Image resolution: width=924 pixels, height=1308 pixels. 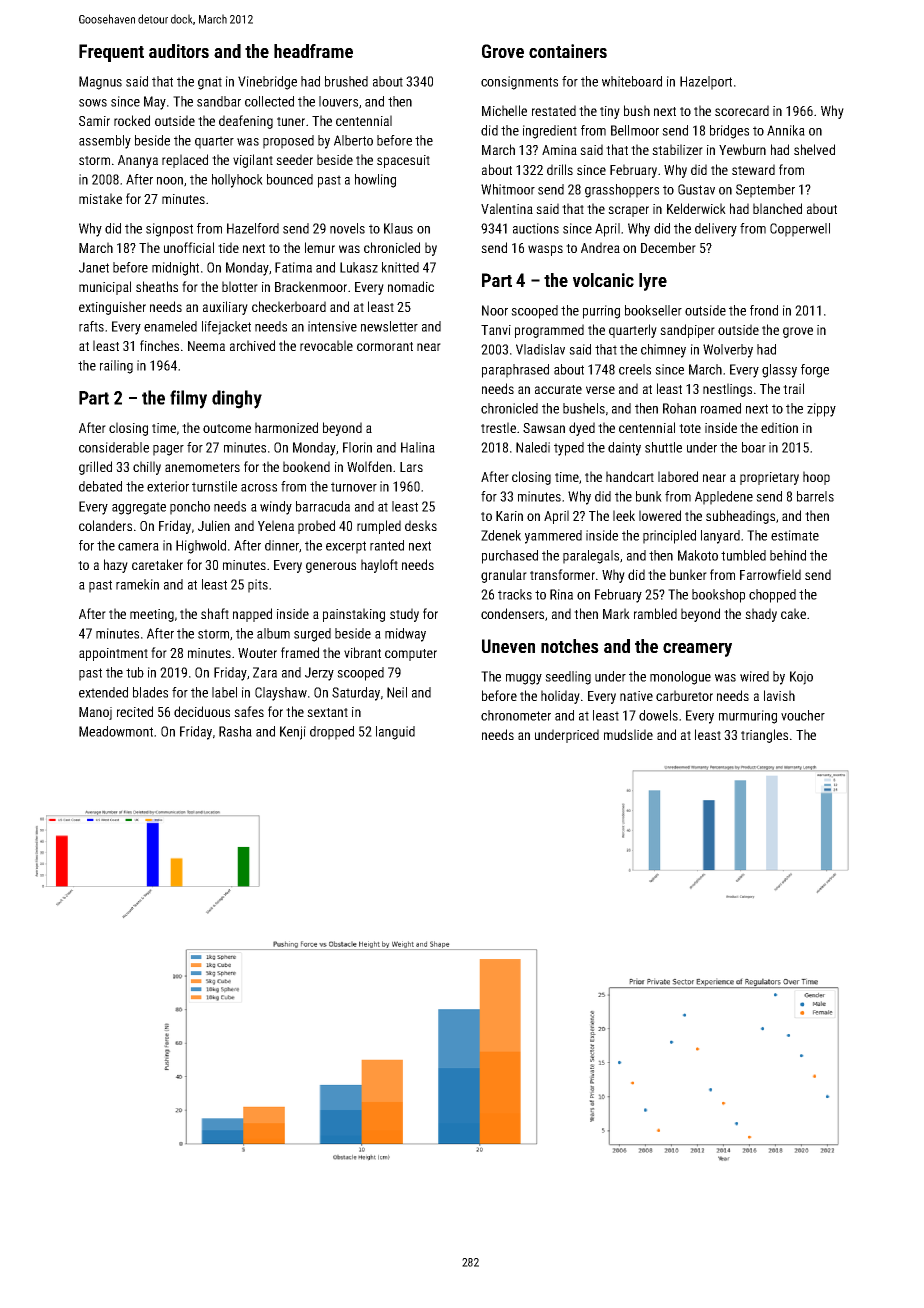 What do you see at coordinates (385, 346) in the image?
I see `cormorant` at bounding box center [385, 346].
